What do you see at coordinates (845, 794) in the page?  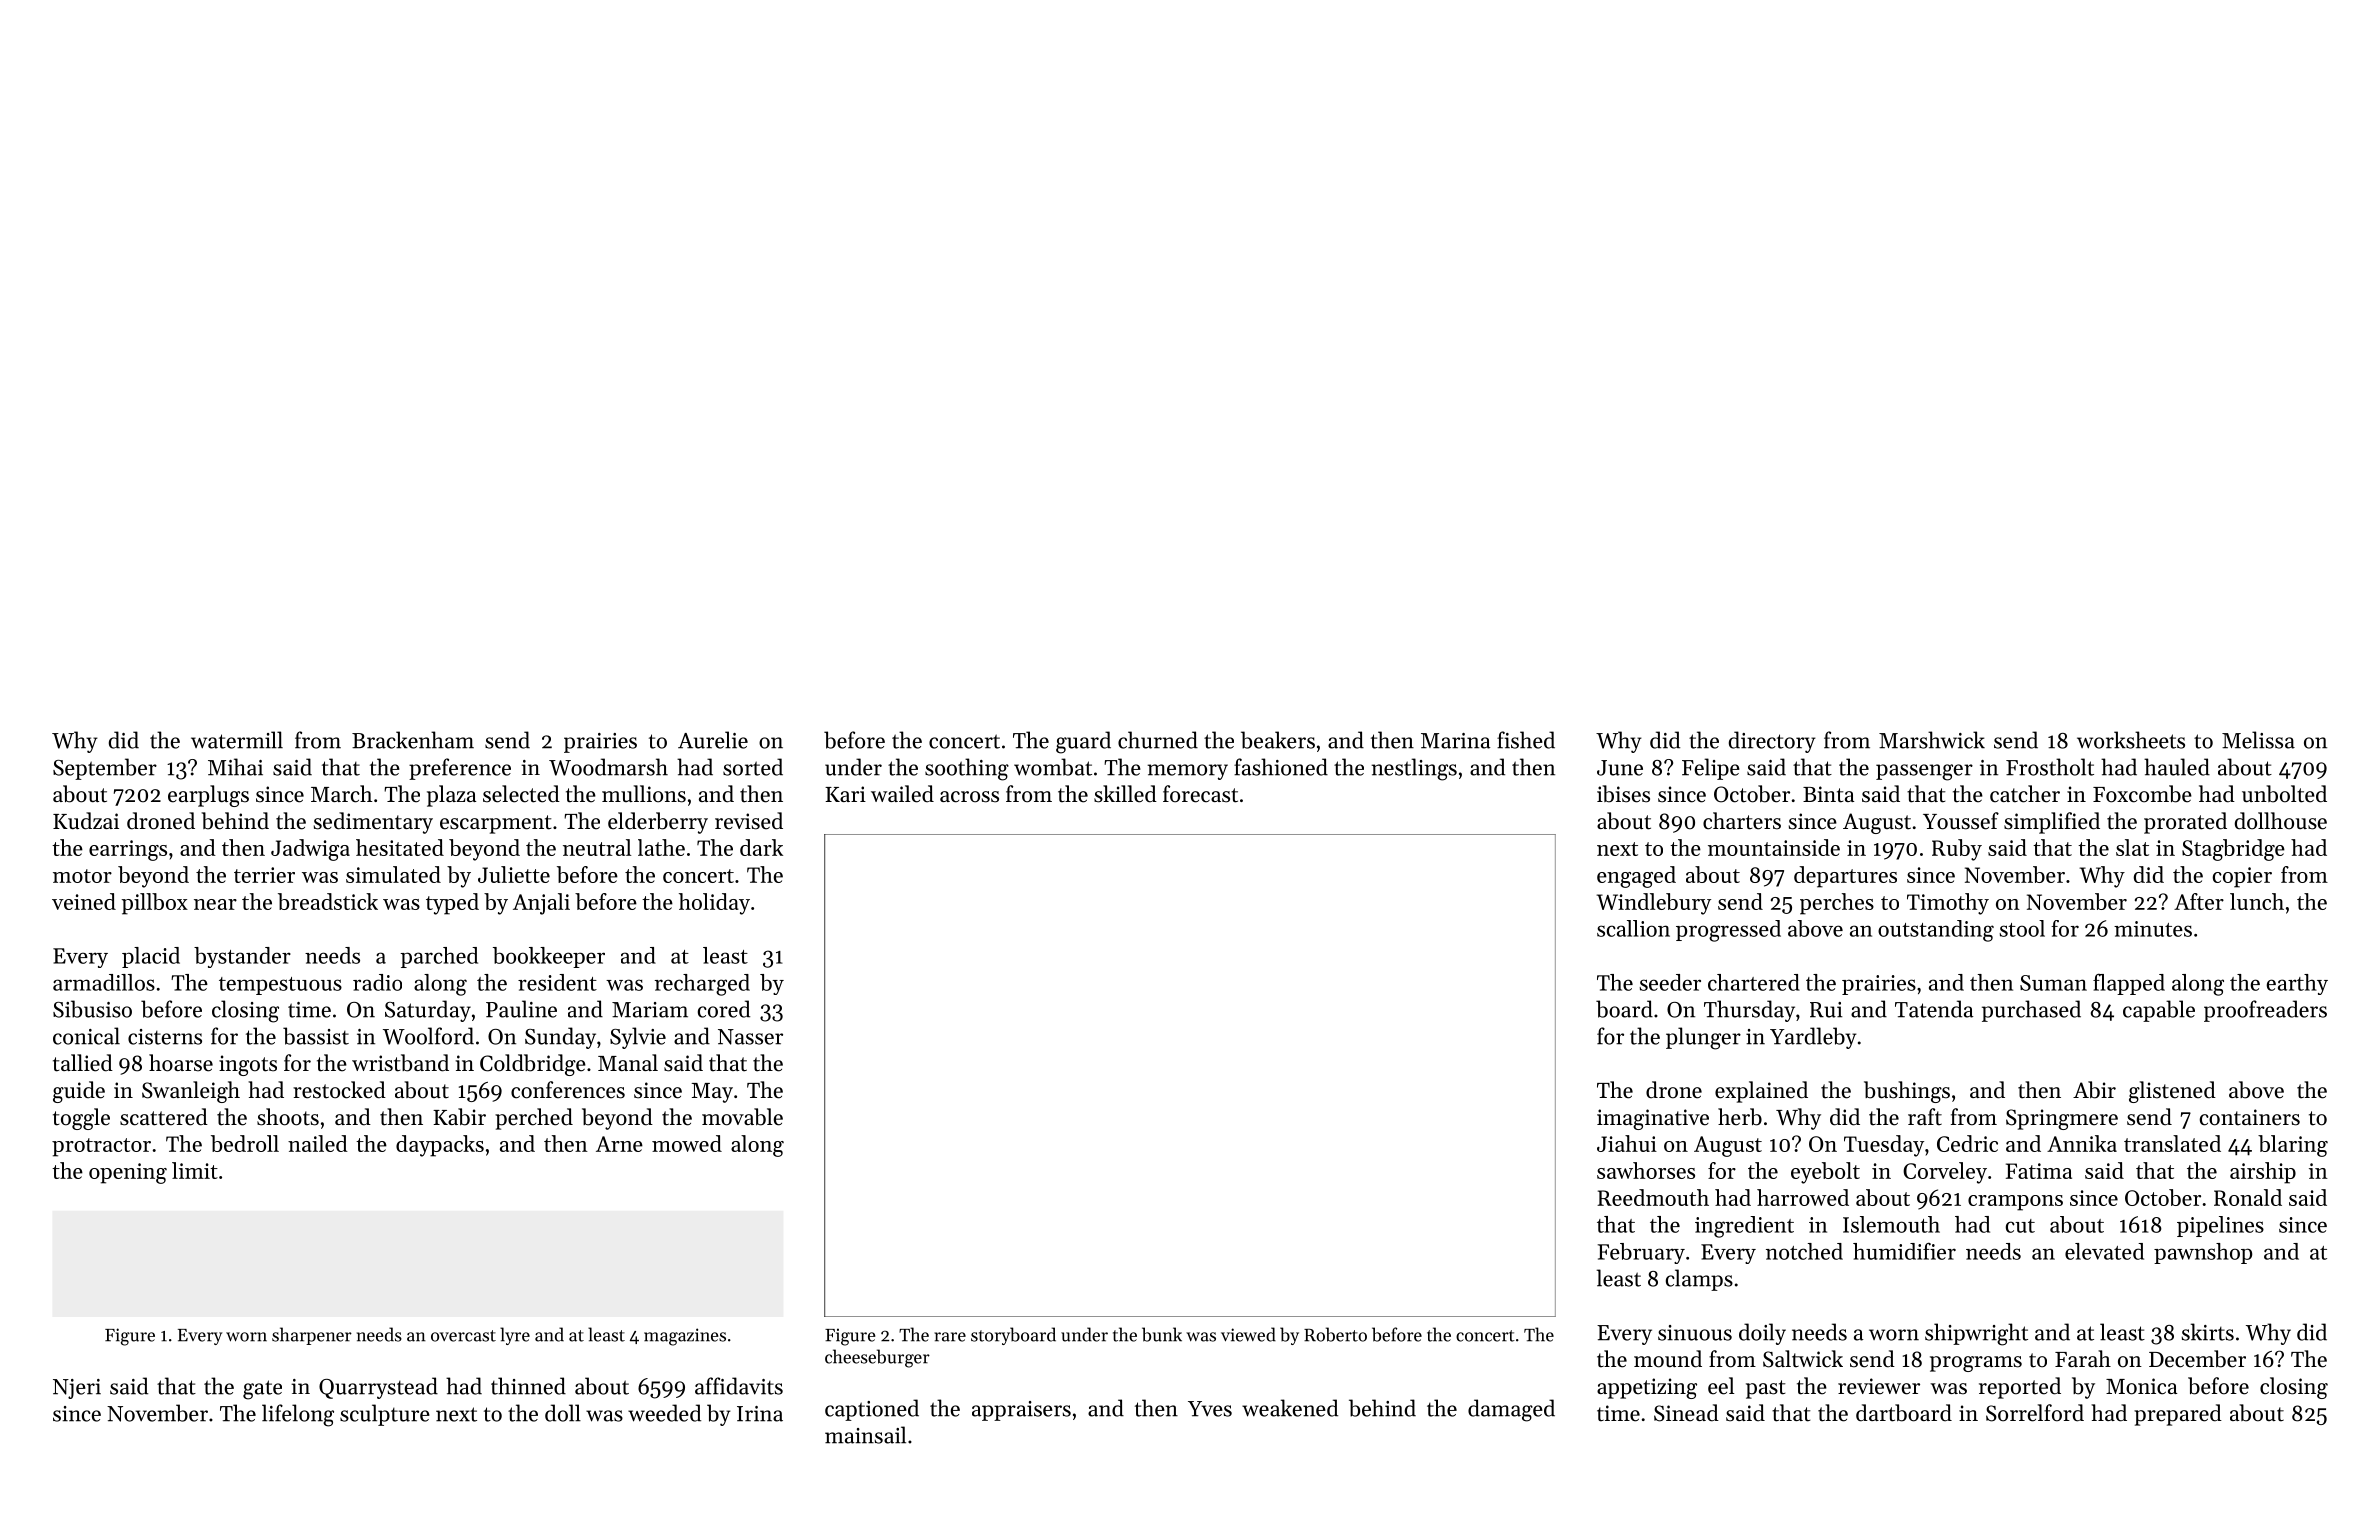 I see `Kari` at bounding box center [845, 794].
